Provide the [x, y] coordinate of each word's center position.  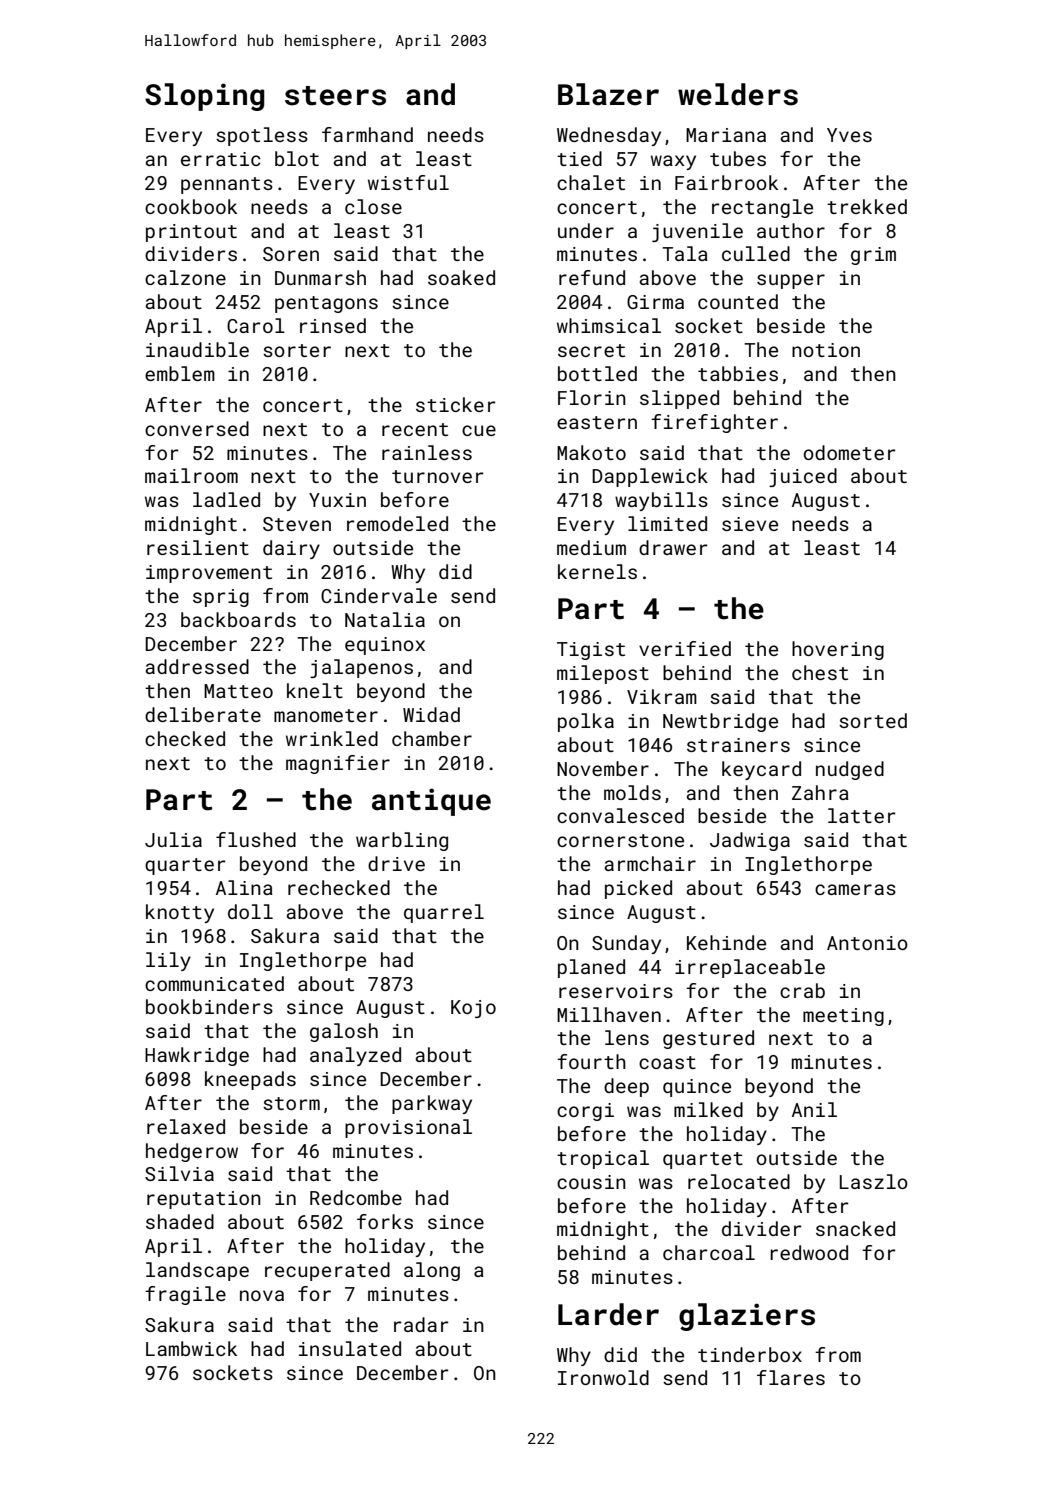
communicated [214, 983]
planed [591, 968]
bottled [597, 373]
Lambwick [191, 1348]
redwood [809, 1252]
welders [738, 94]
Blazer [608, 94]
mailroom [191, 475]
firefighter [714, 423]
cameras [855, 889]
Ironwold [603, 1377]
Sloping [205, 97]
